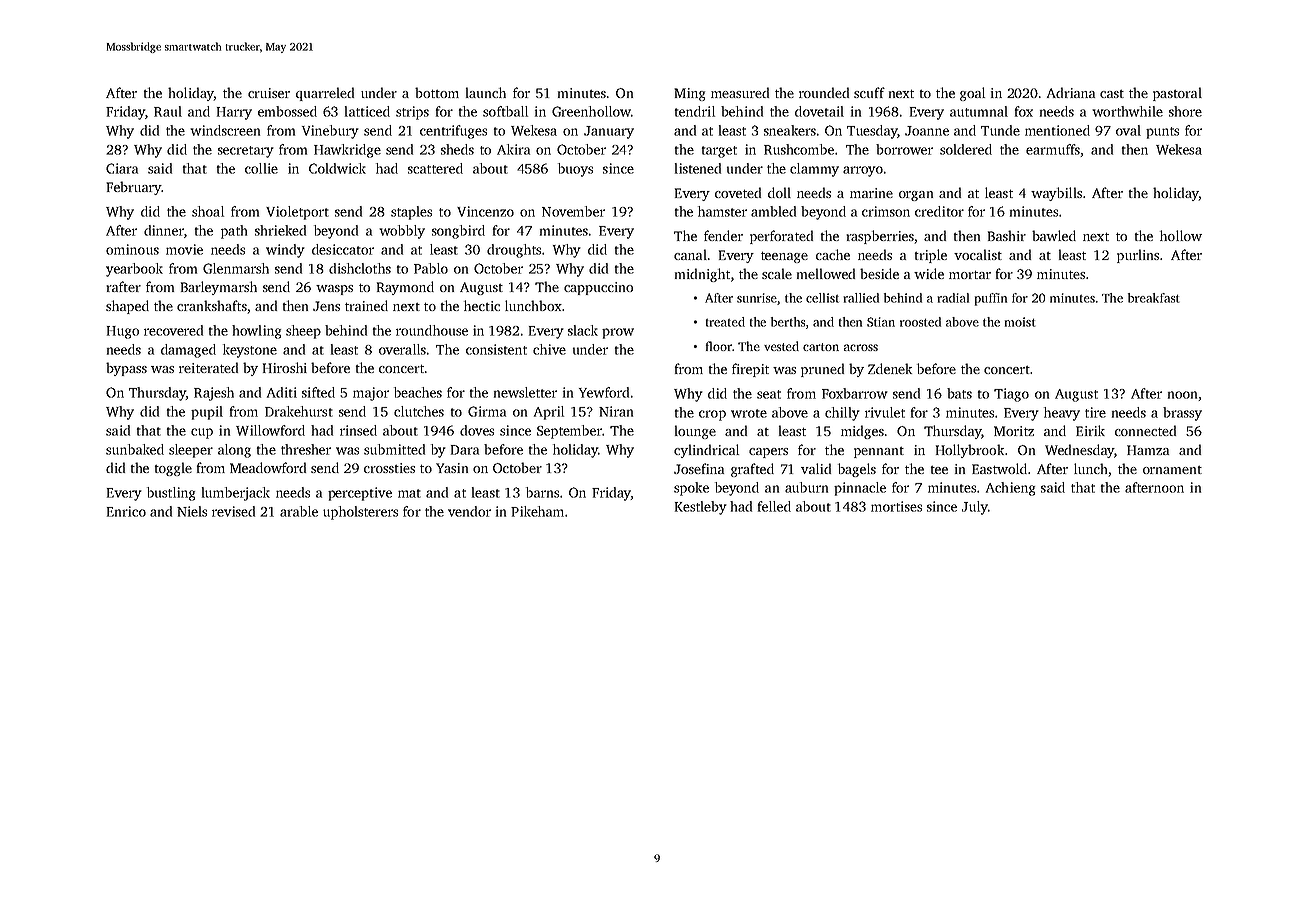  I want to click on scuff, so click(869, 92).
